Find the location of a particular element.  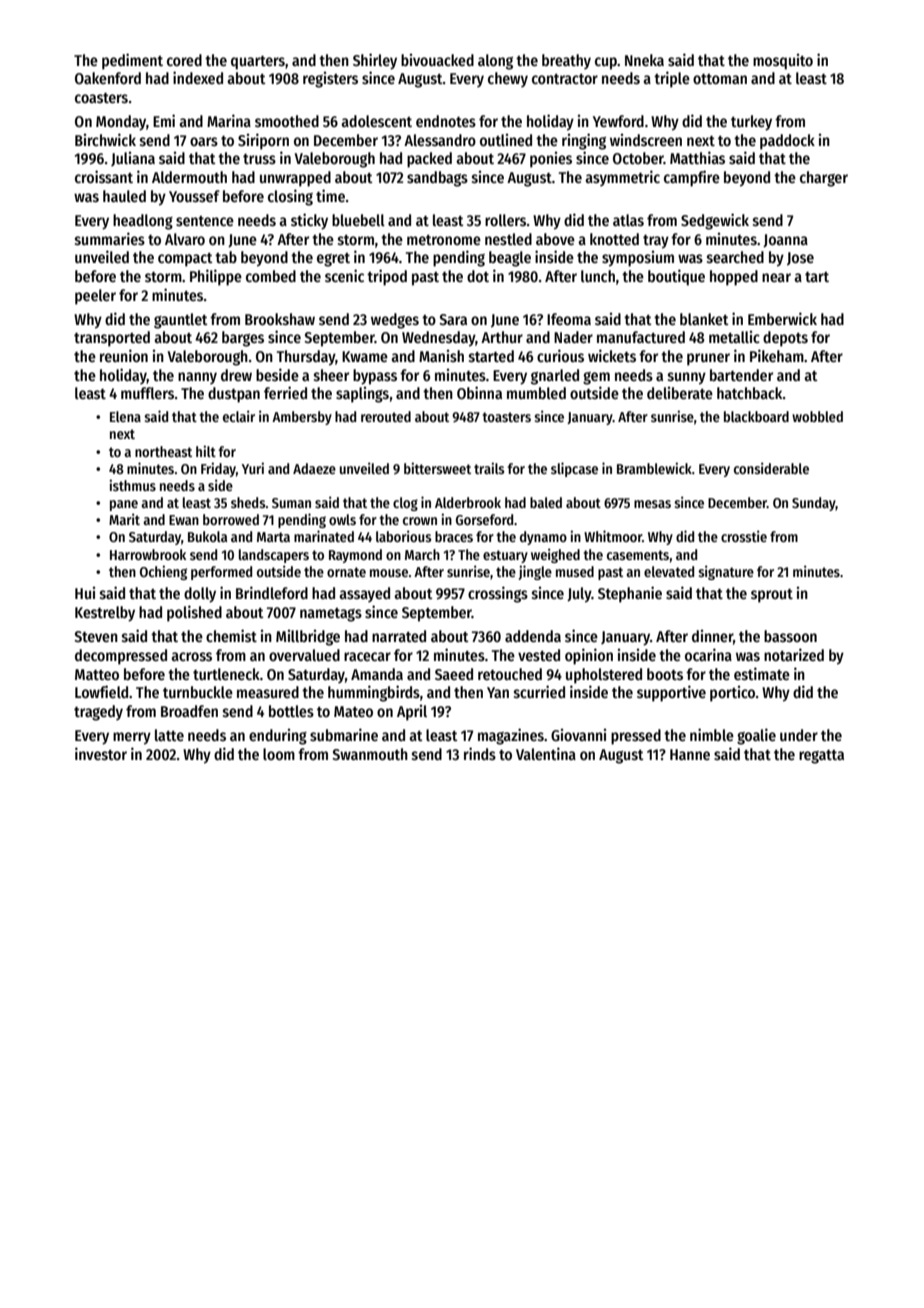

northeast is located at coordinates (163, 451).
